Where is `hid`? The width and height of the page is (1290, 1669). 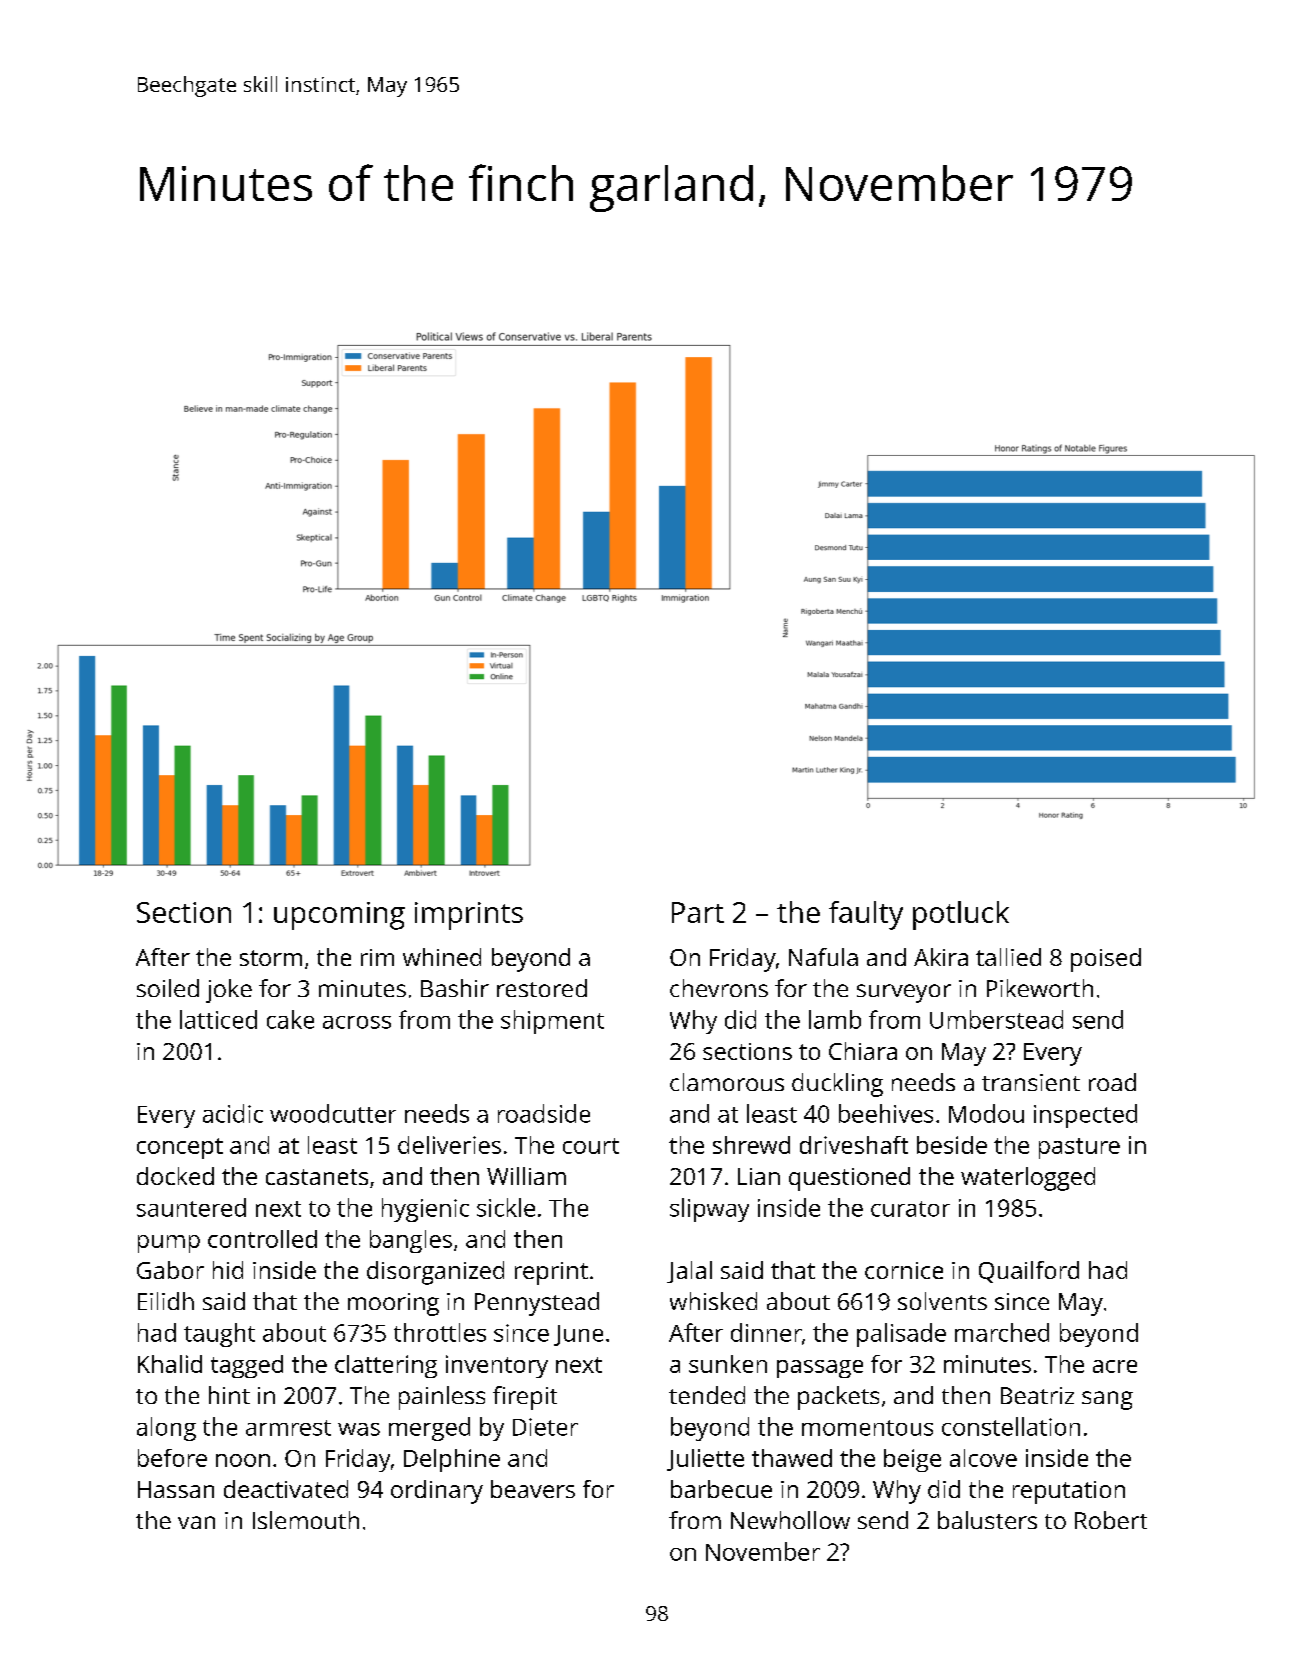 hid is located at coordinates (228, 1270).
